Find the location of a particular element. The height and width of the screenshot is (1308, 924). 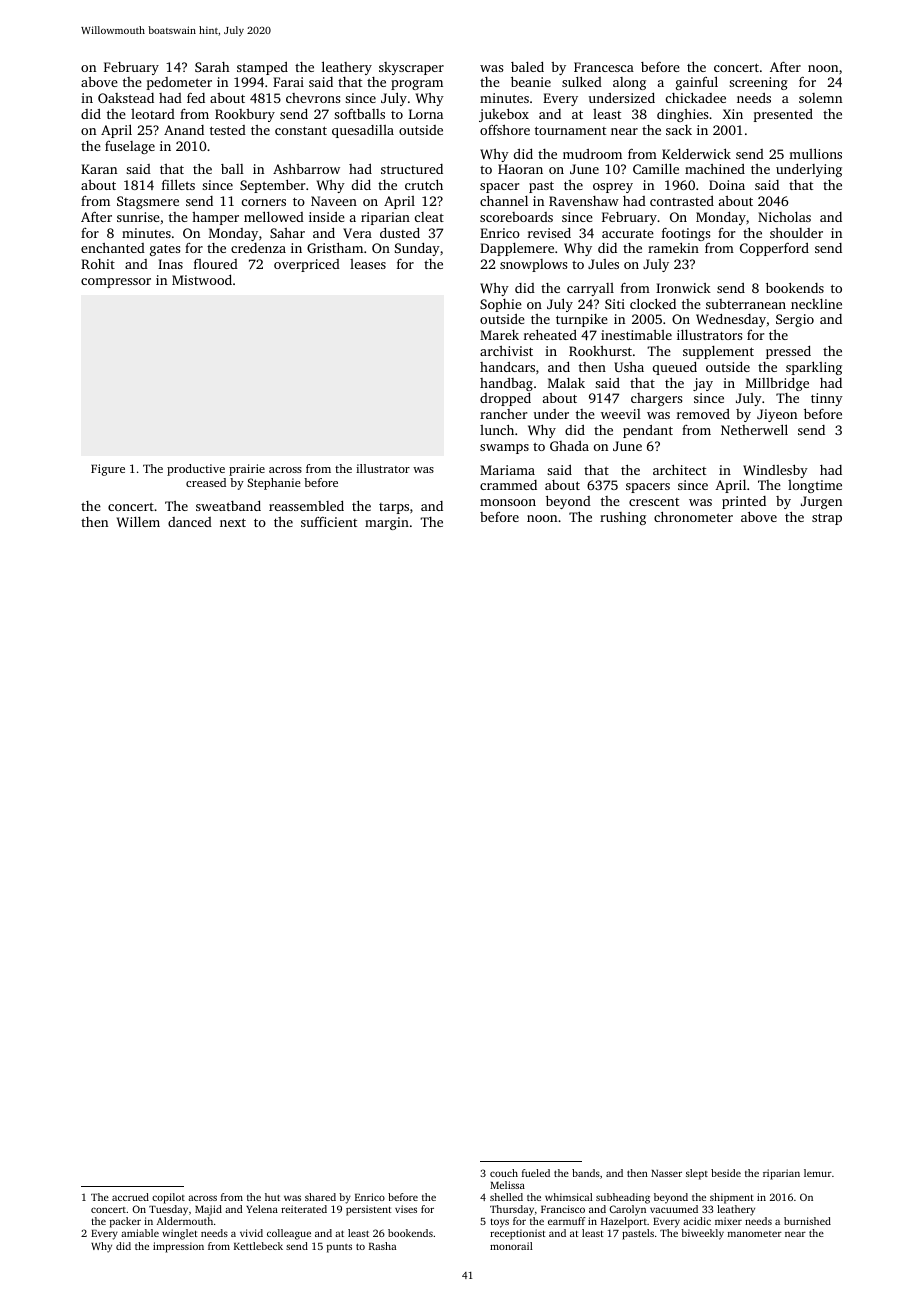

accrued is located at coordinates (130, 1197).
